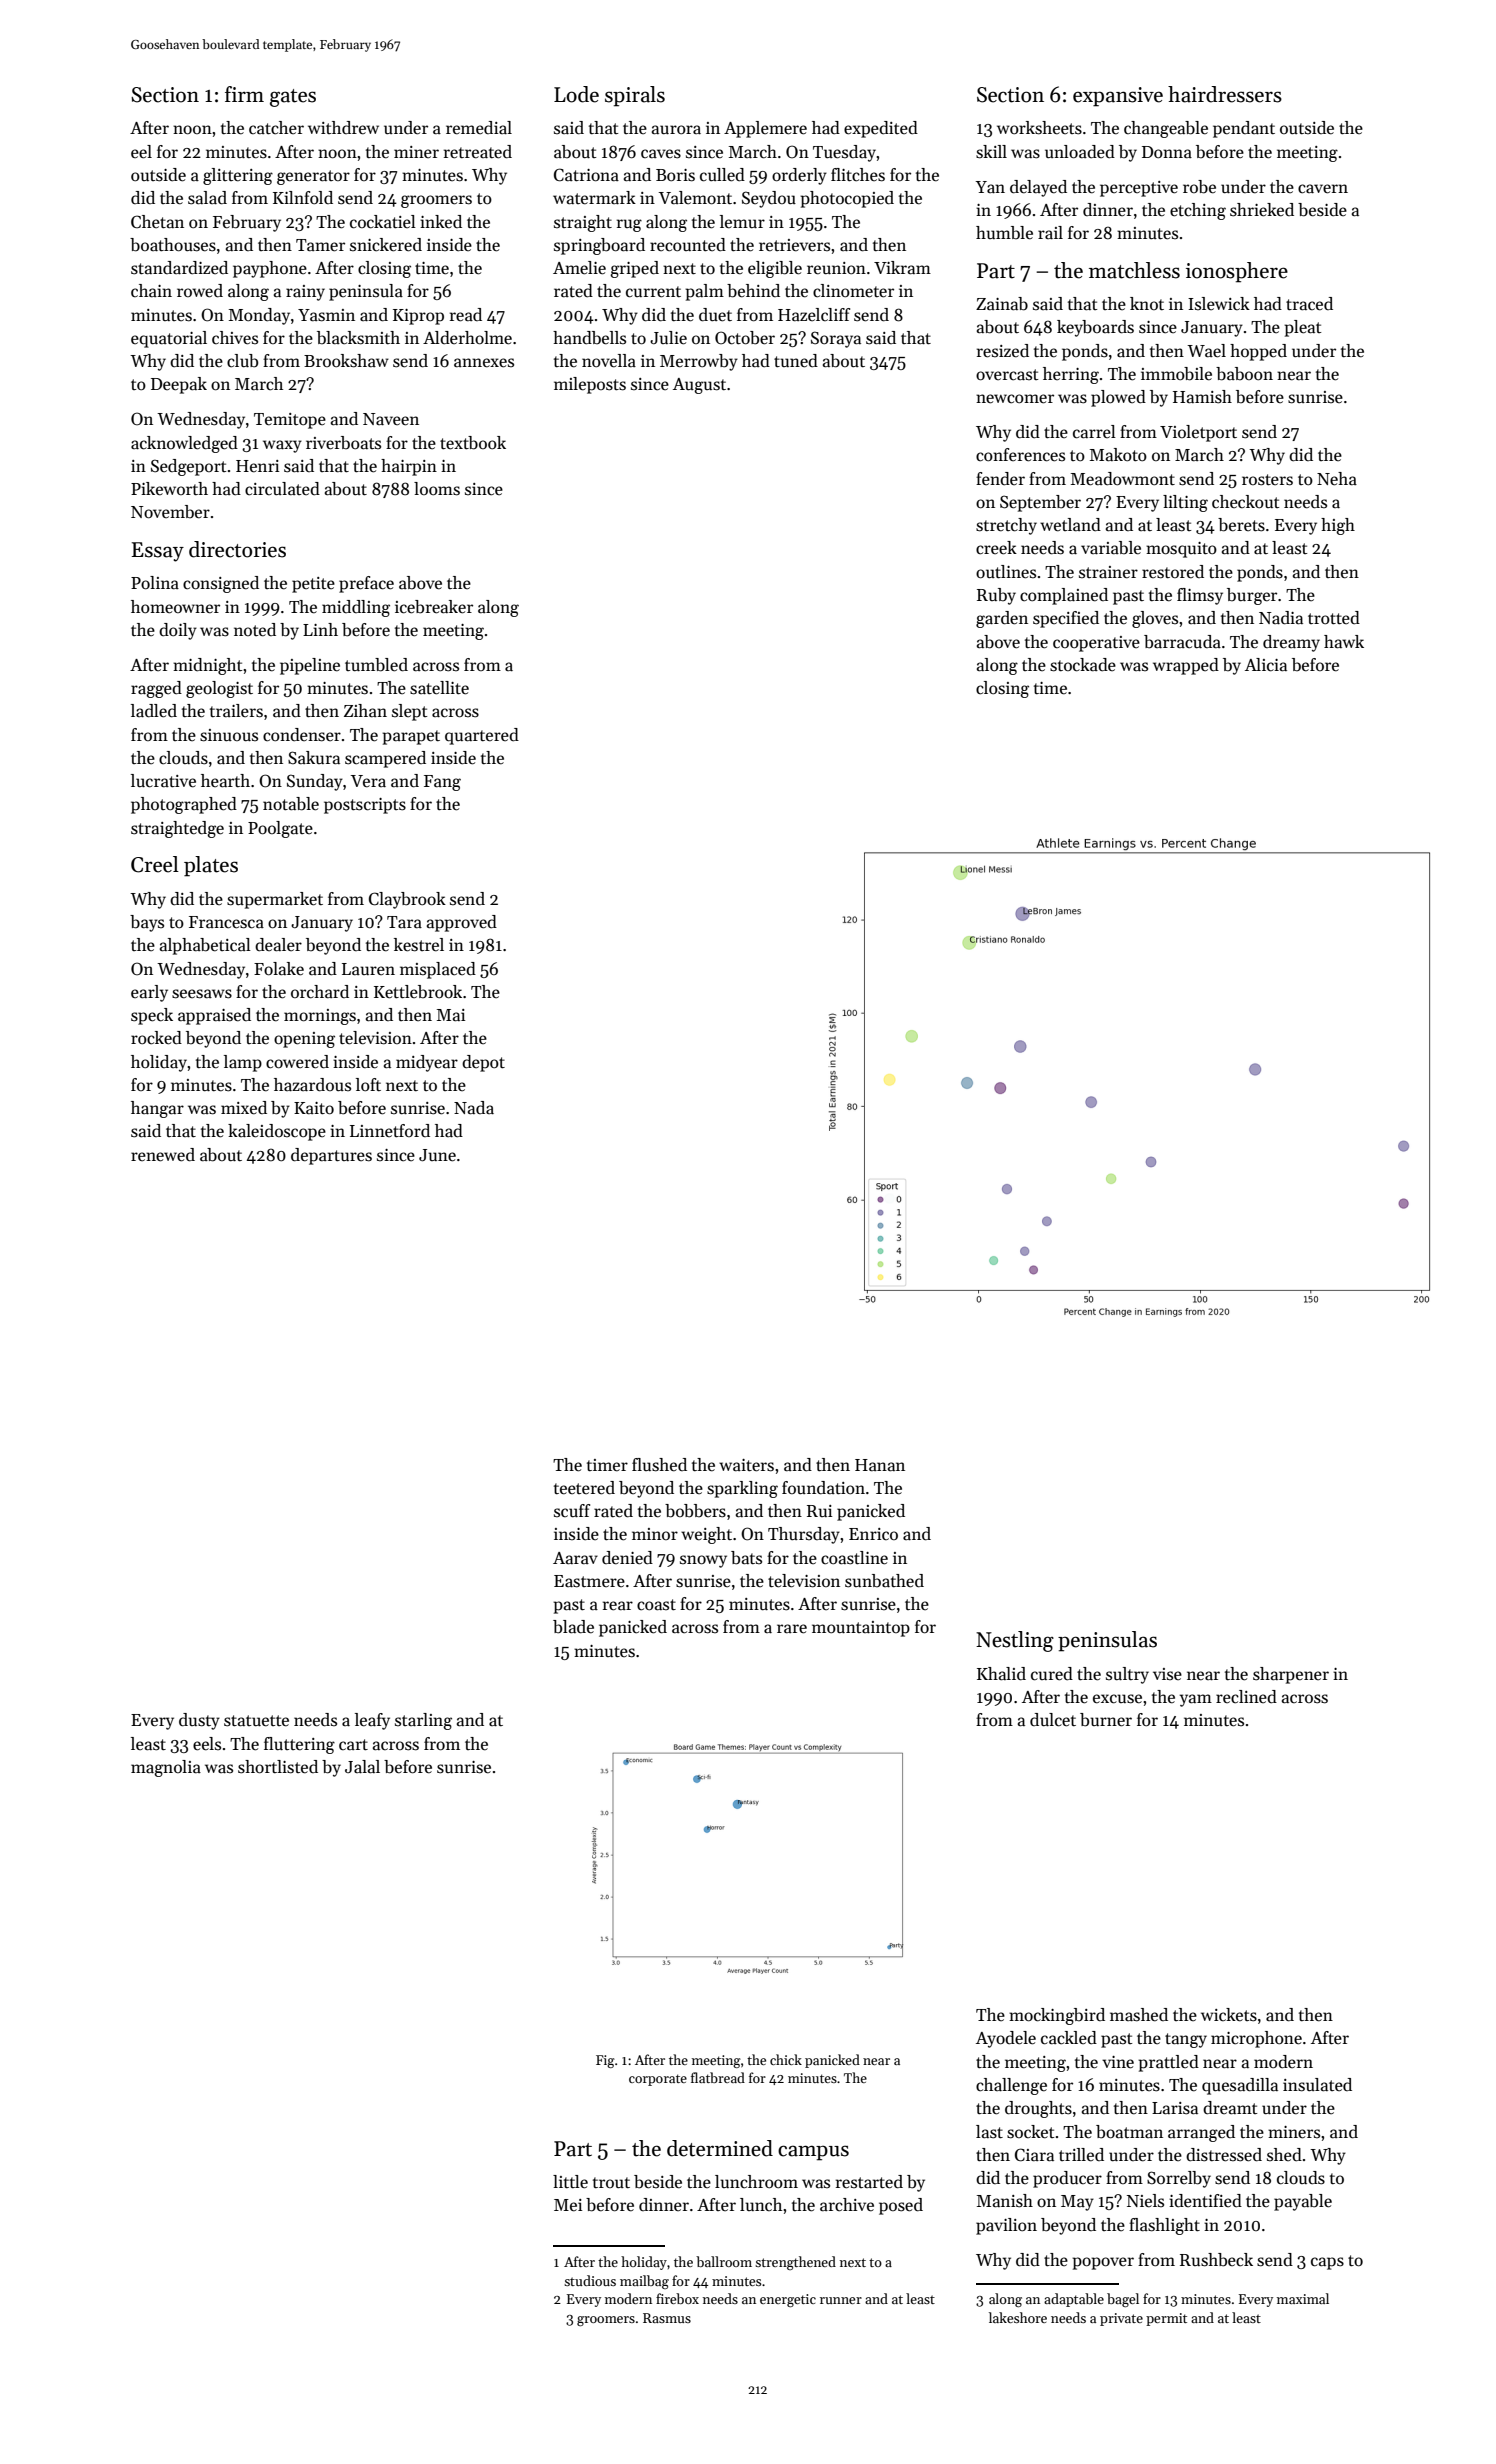 Image resolution: width=1496 pixels, height=2464 pixels. What do you see at coordinates (699, 362) in the document?
I see `Merrowby` at bounding box center [699, 362].
